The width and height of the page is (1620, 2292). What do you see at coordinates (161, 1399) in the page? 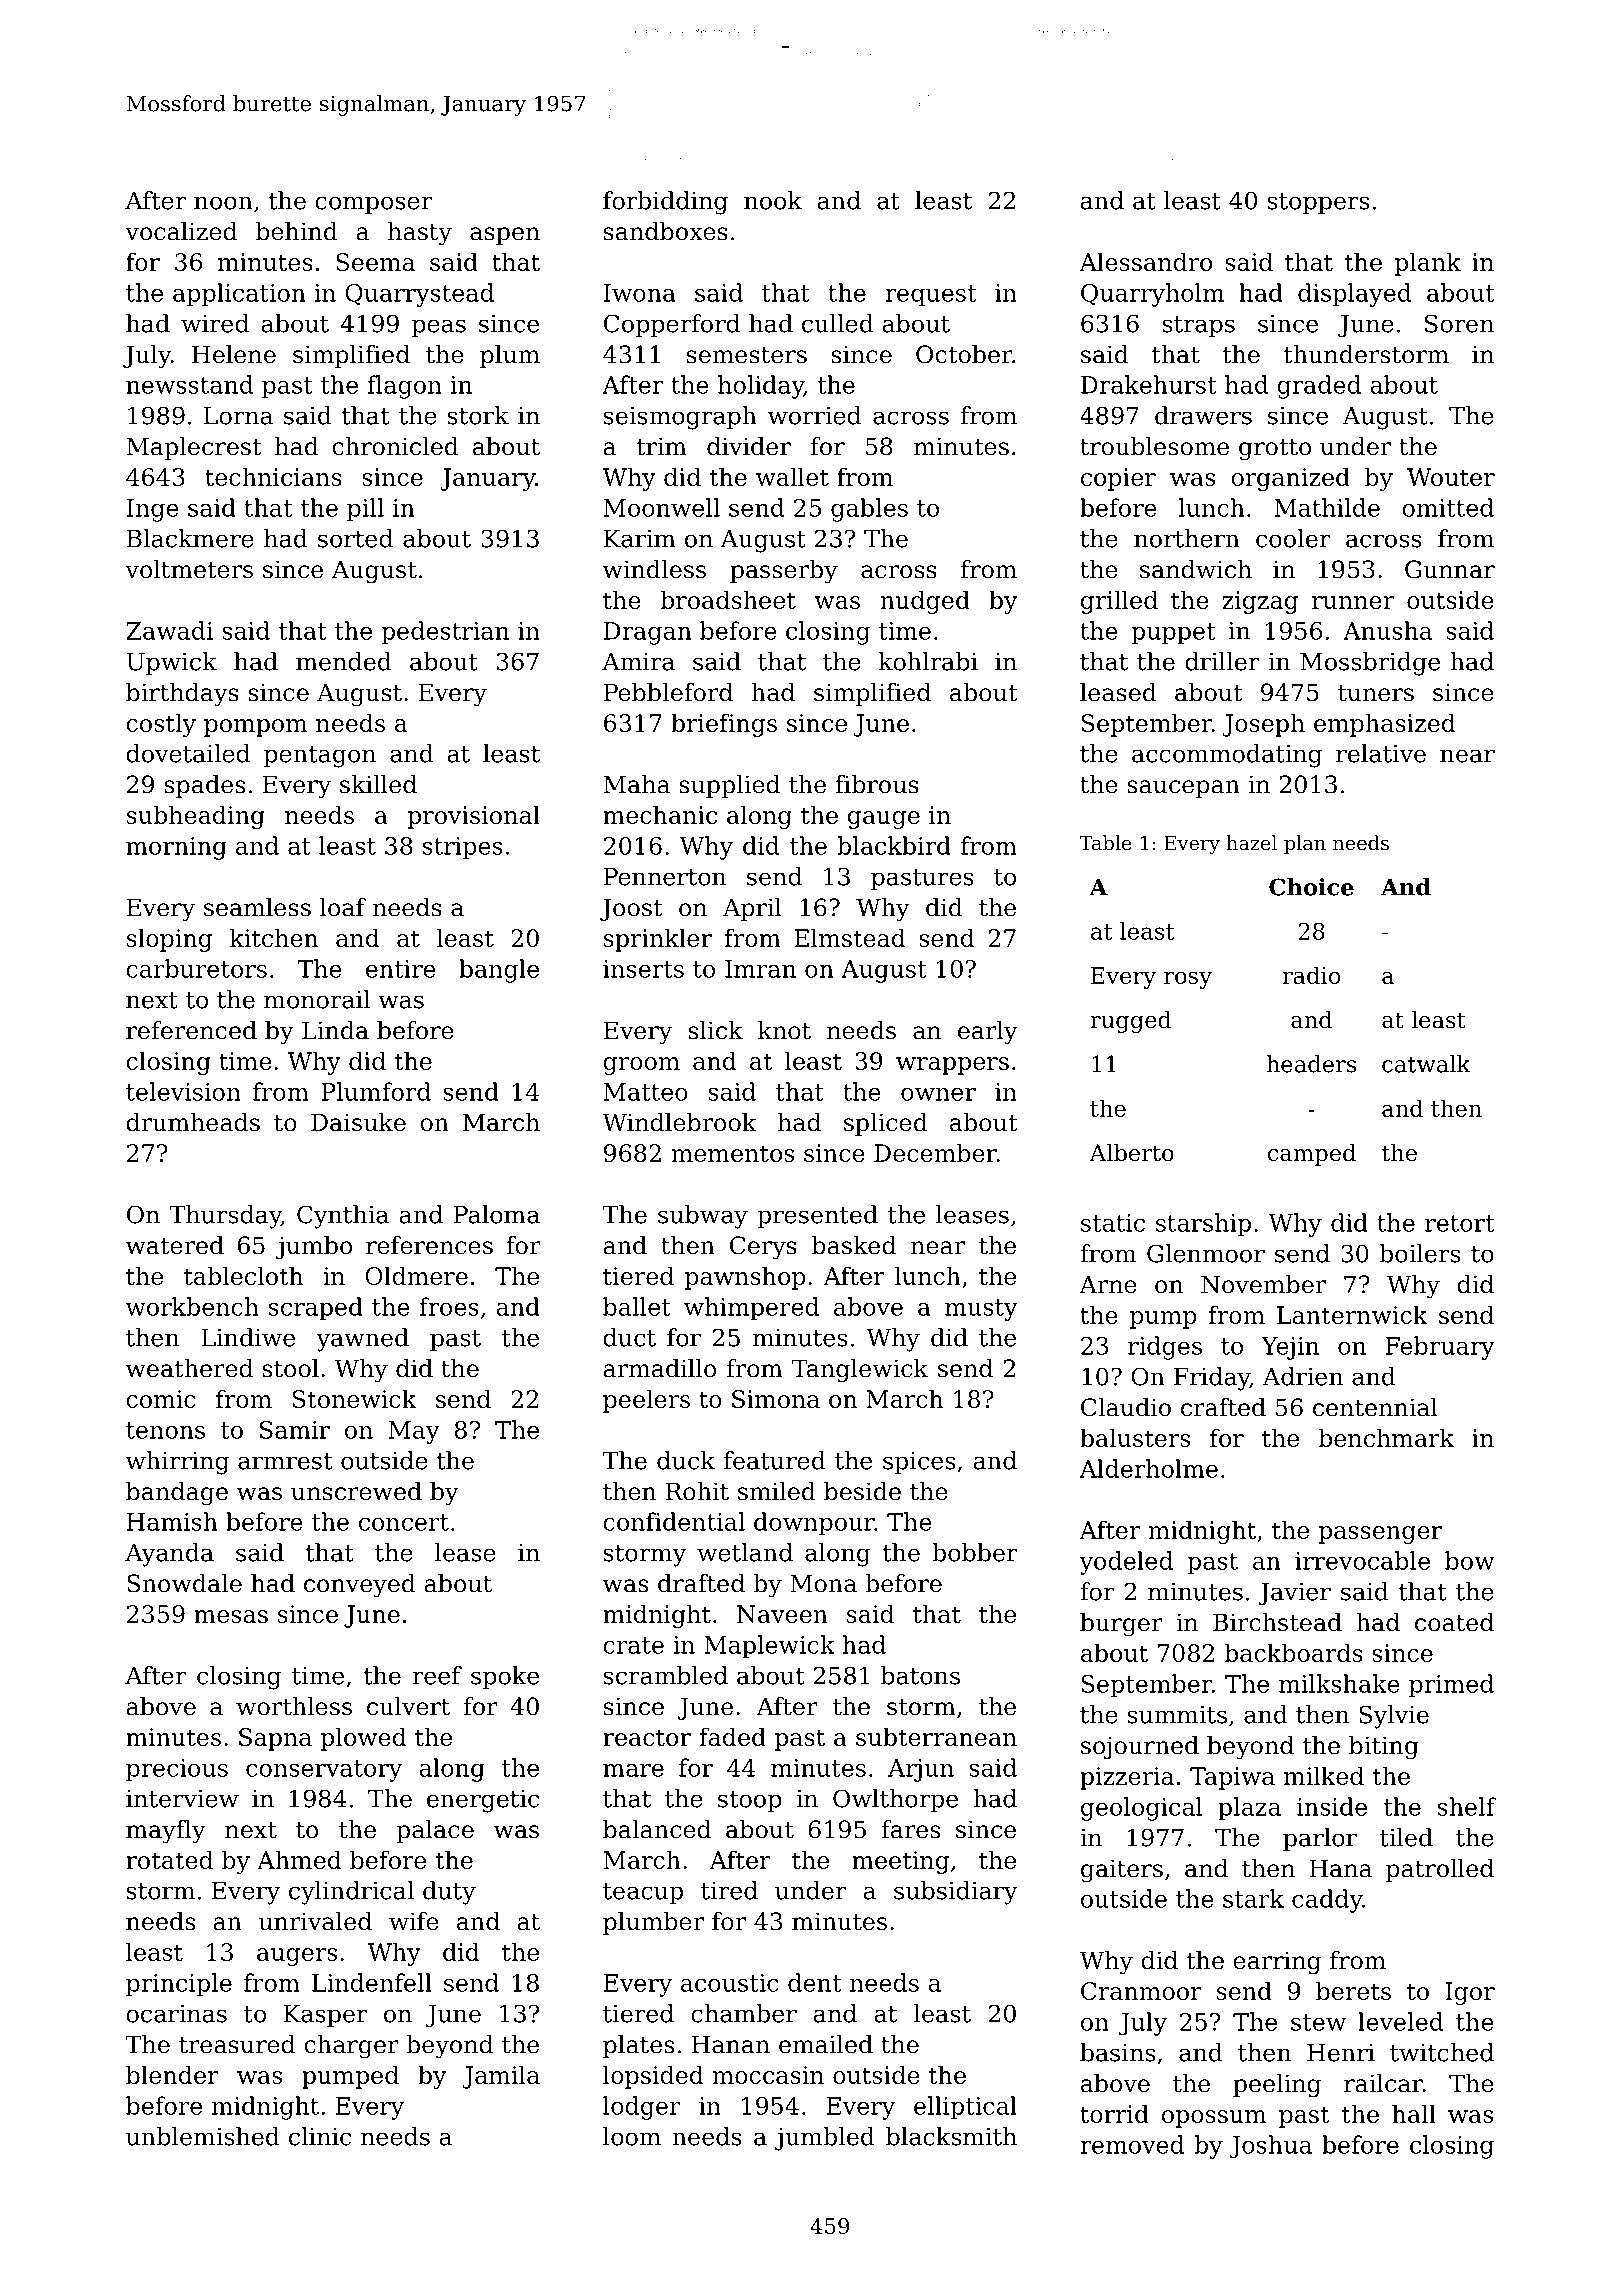
I see `comic` at bounding box center [161, 1399].
